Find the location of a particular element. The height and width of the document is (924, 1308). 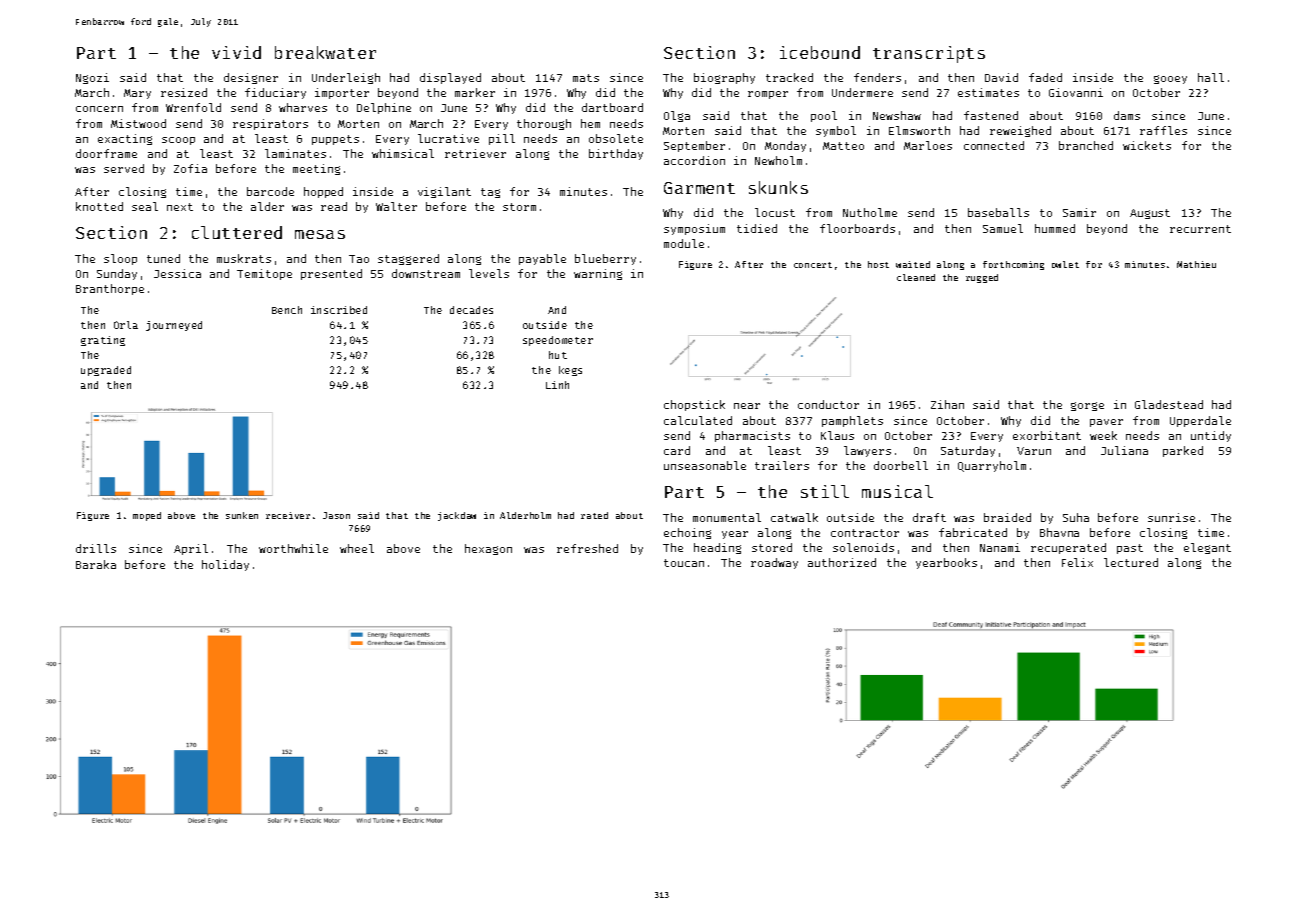

Samir is located at coordinates (1079, 212).
